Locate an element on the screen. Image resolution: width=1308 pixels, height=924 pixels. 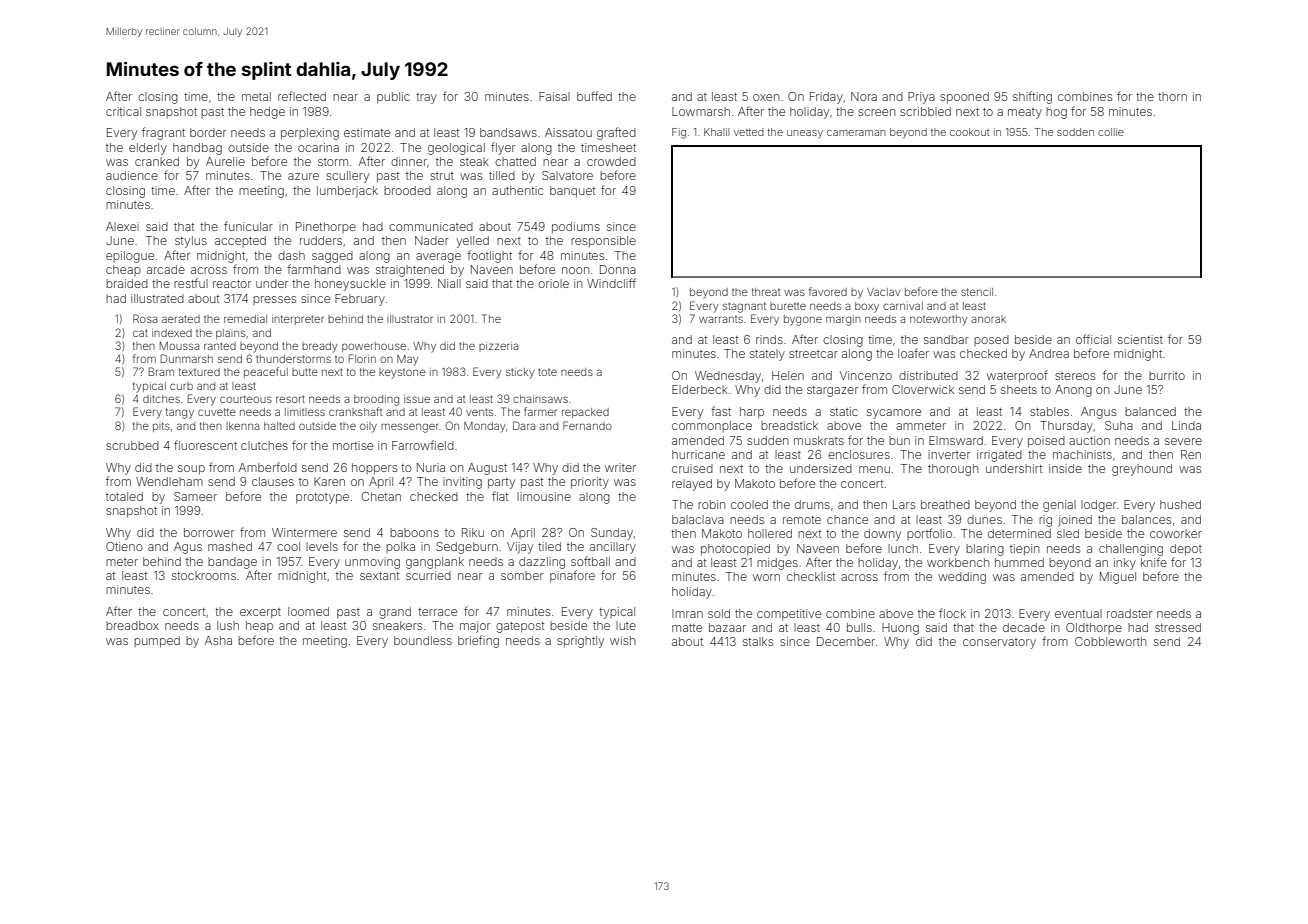
noteworthy is located at coordinates (939, 320).
